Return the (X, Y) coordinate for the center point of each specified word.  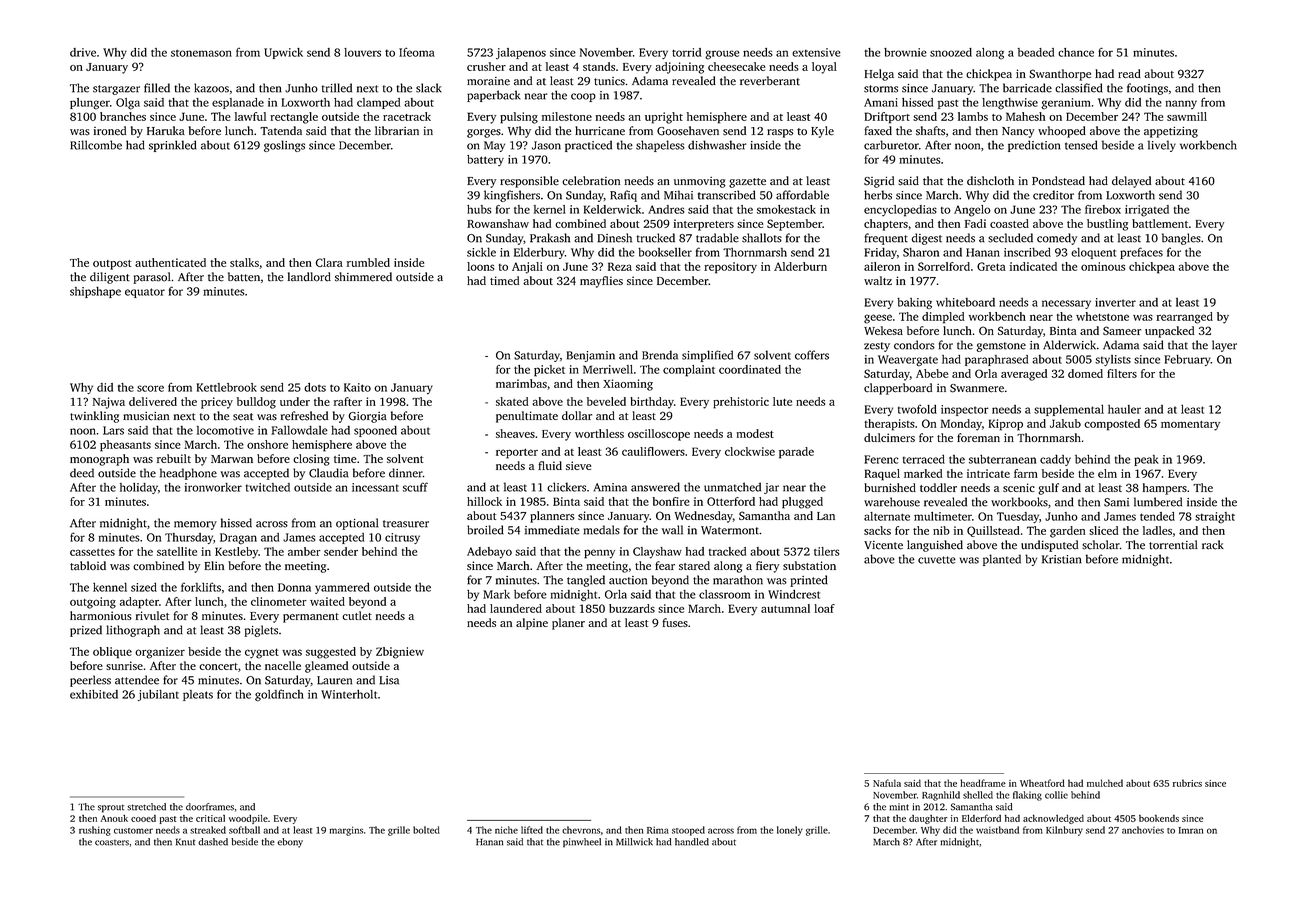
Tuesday (1018, 517)
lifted (532, 830)
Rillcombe (96, 145)
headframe (983, 783)
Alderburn (800, 266)
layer (1224, 346)
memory (195, 525)
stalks (244, 262)
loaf (824, 608)
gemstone (1001, 347)
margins (346, 831)
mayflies (601, 282)
